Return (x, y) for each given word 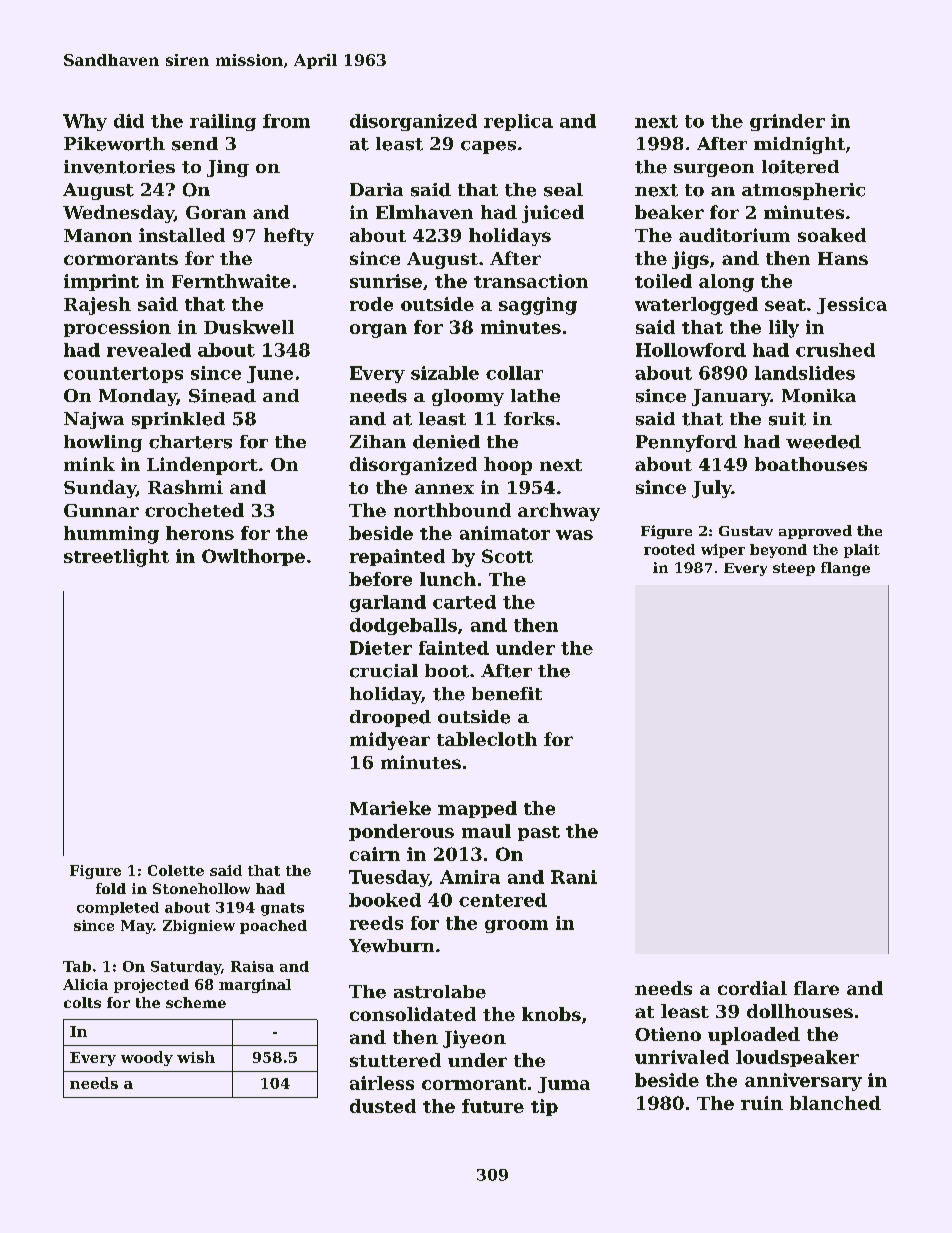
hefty (289, 237)
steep (794, 569)
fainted (454, 648)
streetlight (116, 558)
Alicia (85, 984)
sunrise (386, 281)
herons (200, 533)
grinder (787, 122)
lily (784, 329)
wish (196, 1057)
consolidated (413, 1014)
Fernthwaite (231, 281)
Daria (376, 189)
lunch (448, 579)
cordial (752, 988)
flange (845, 569)
